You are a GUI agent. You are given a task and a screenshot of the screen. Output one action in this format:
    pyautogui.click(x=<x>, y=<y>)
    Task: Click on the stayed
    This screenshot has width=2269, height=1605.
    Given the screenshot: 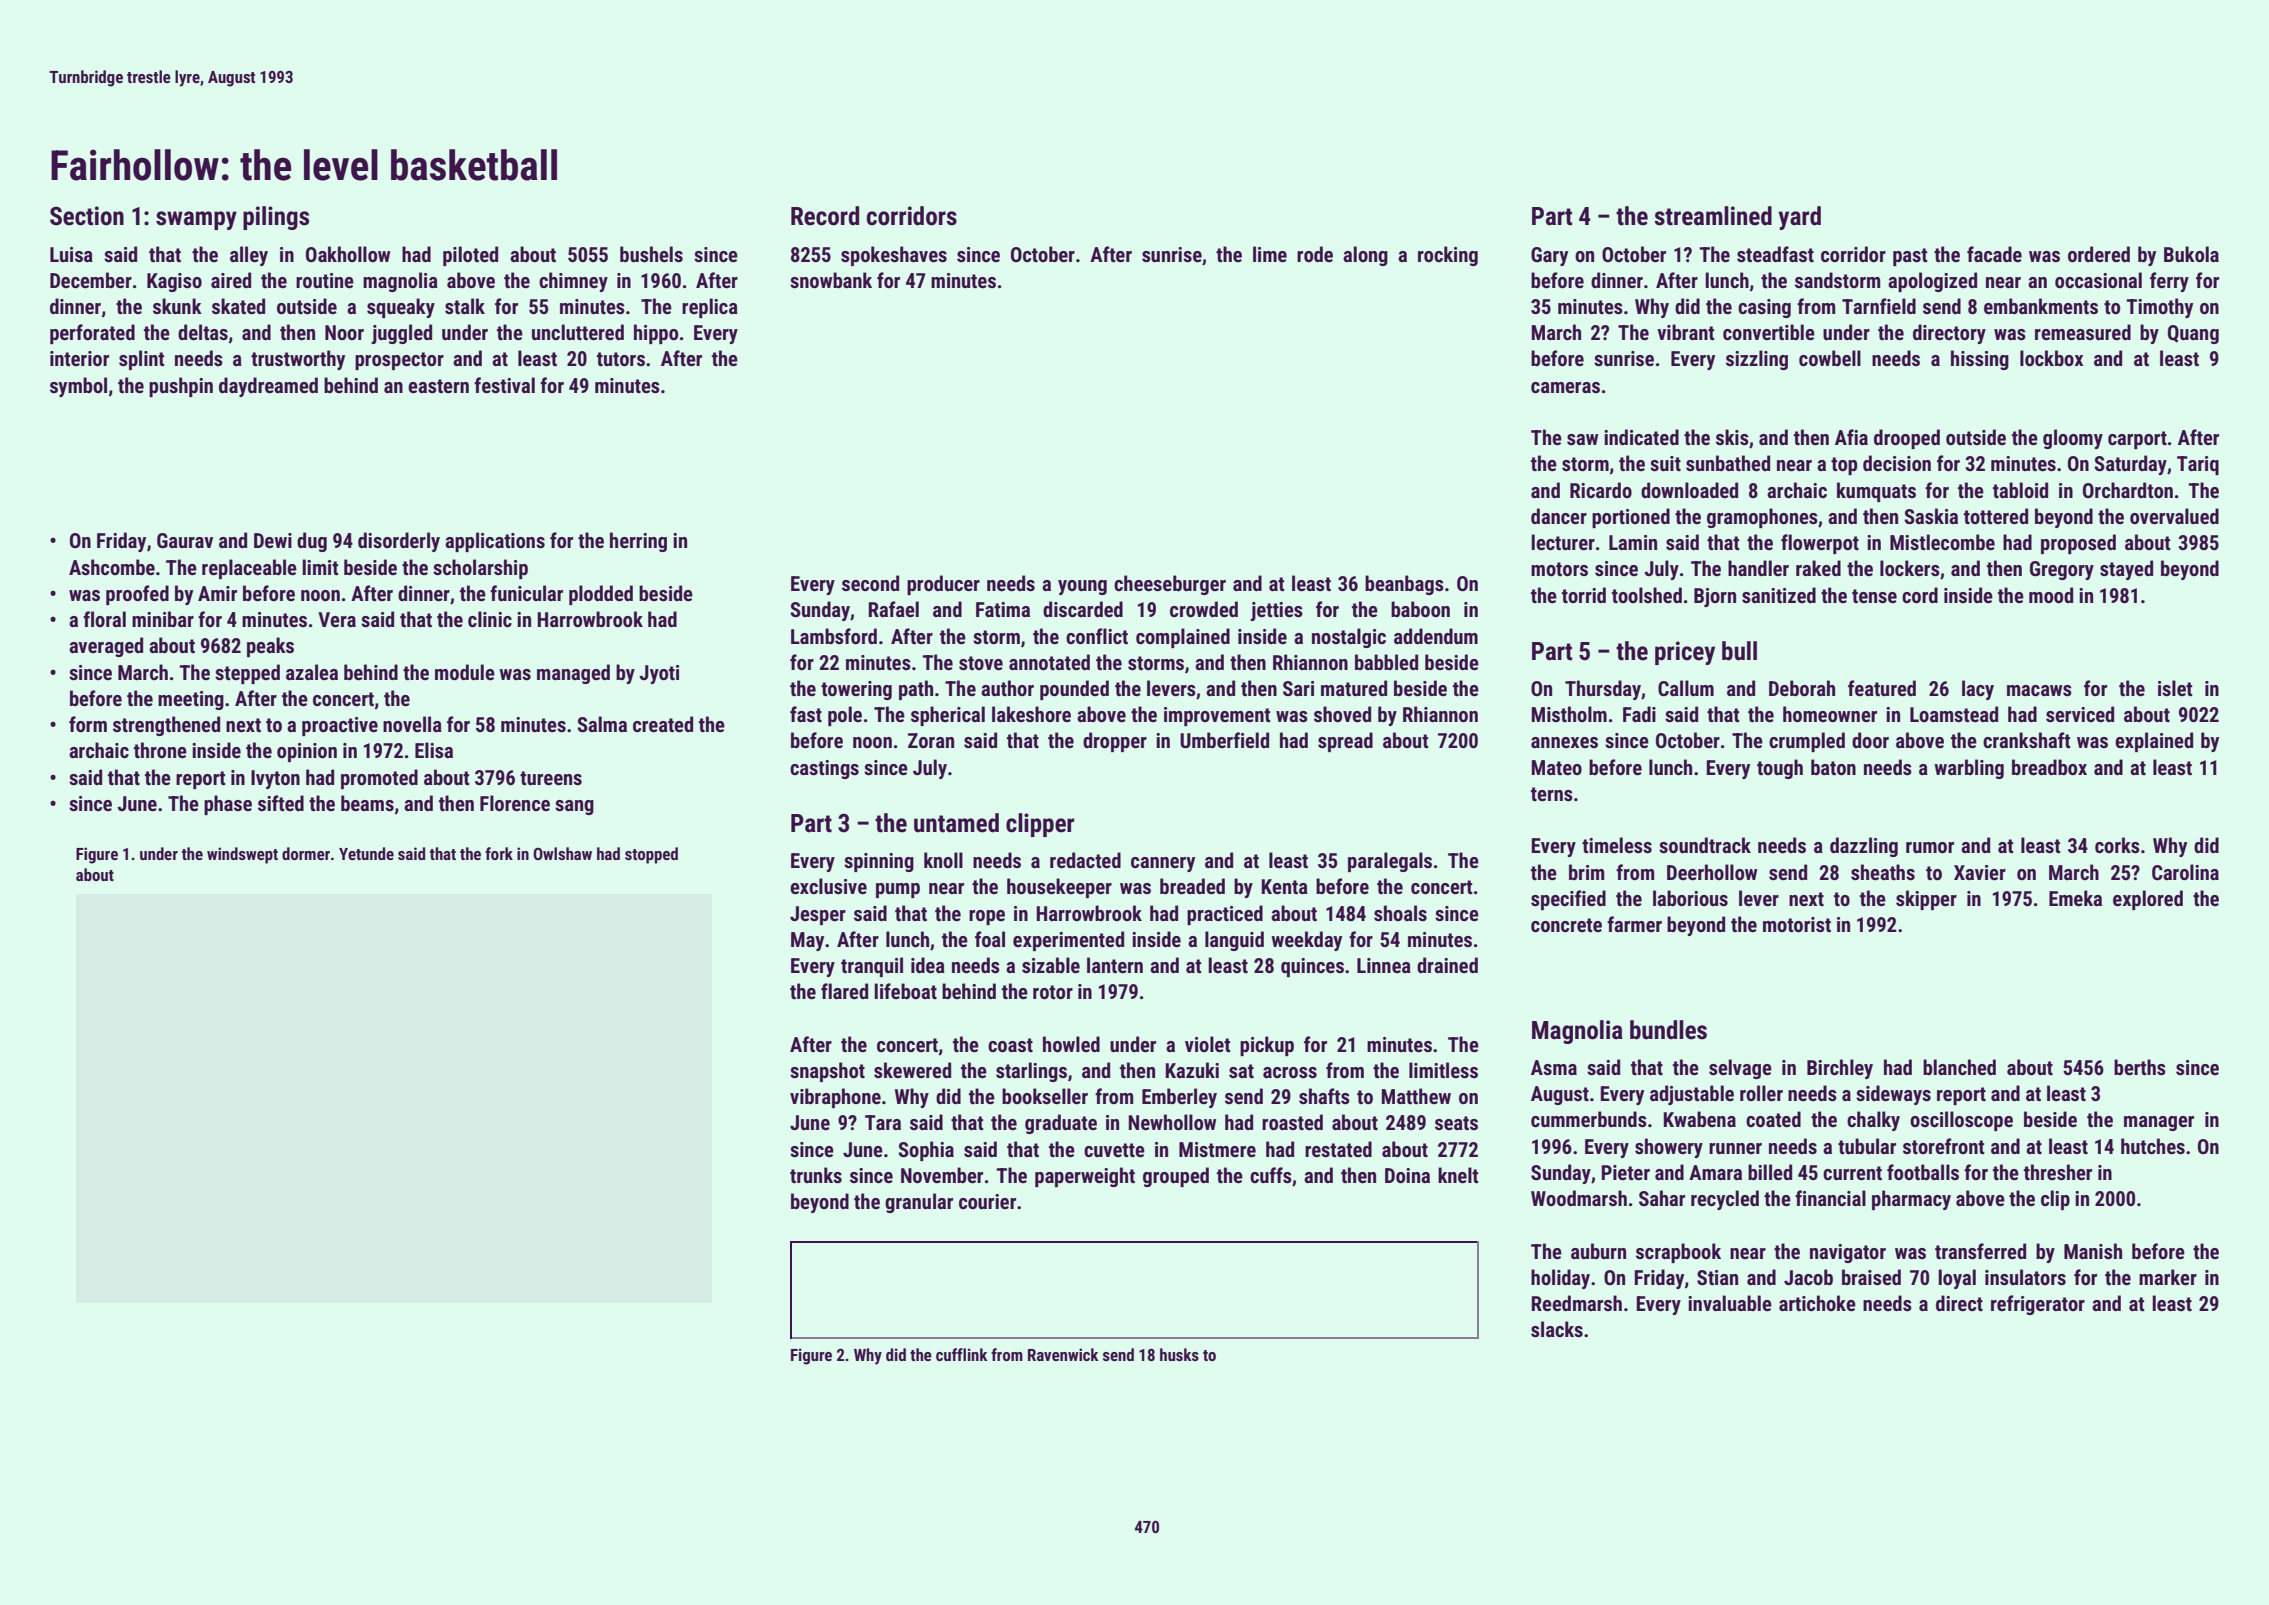 What is the action you would take?
    pyautogui.click(x=2126, y=570)
